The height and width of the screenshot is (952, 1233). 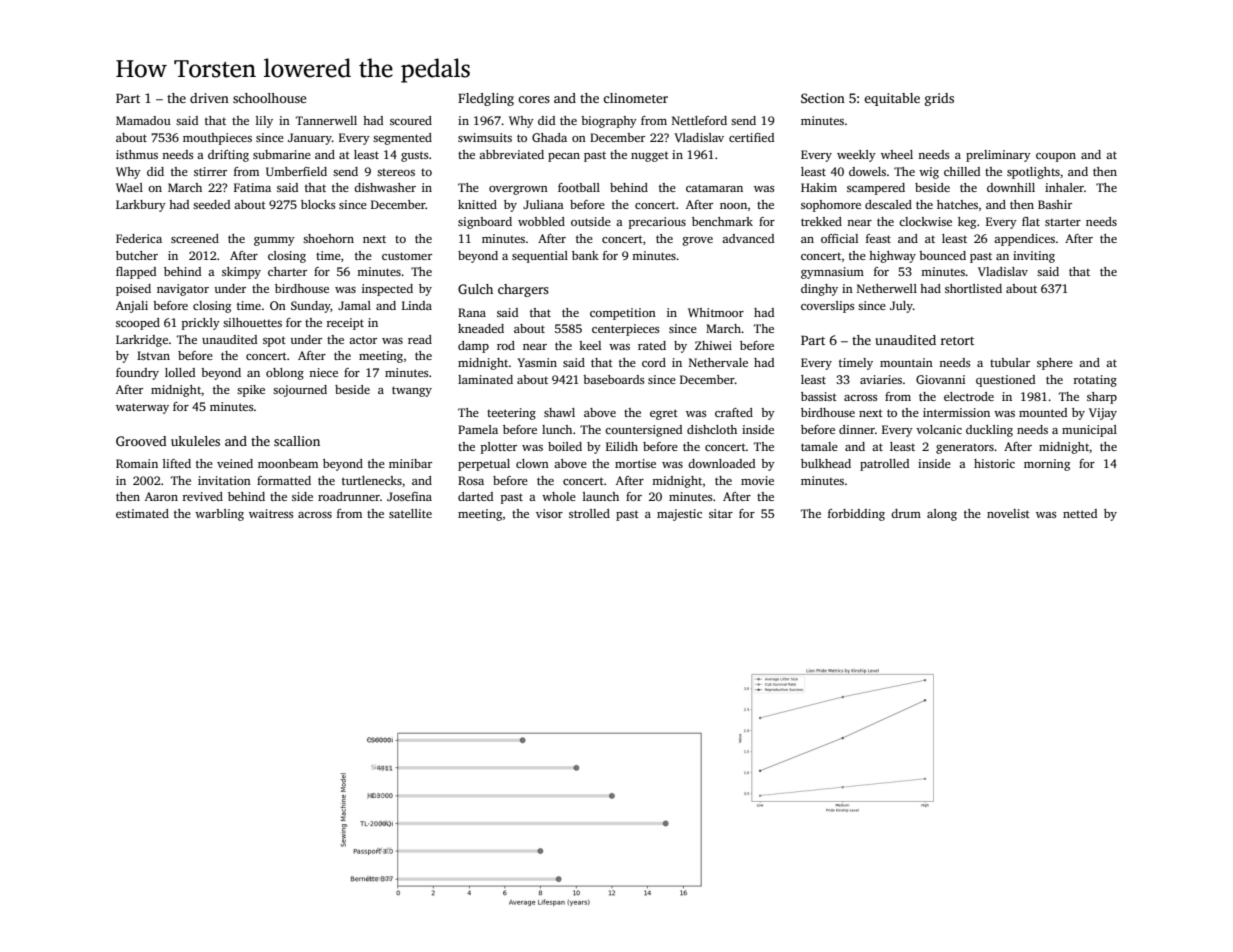 What do you see at coordinates (623, 314) in the screenshot?
I see `competition` at bounding box center [623, 314].
